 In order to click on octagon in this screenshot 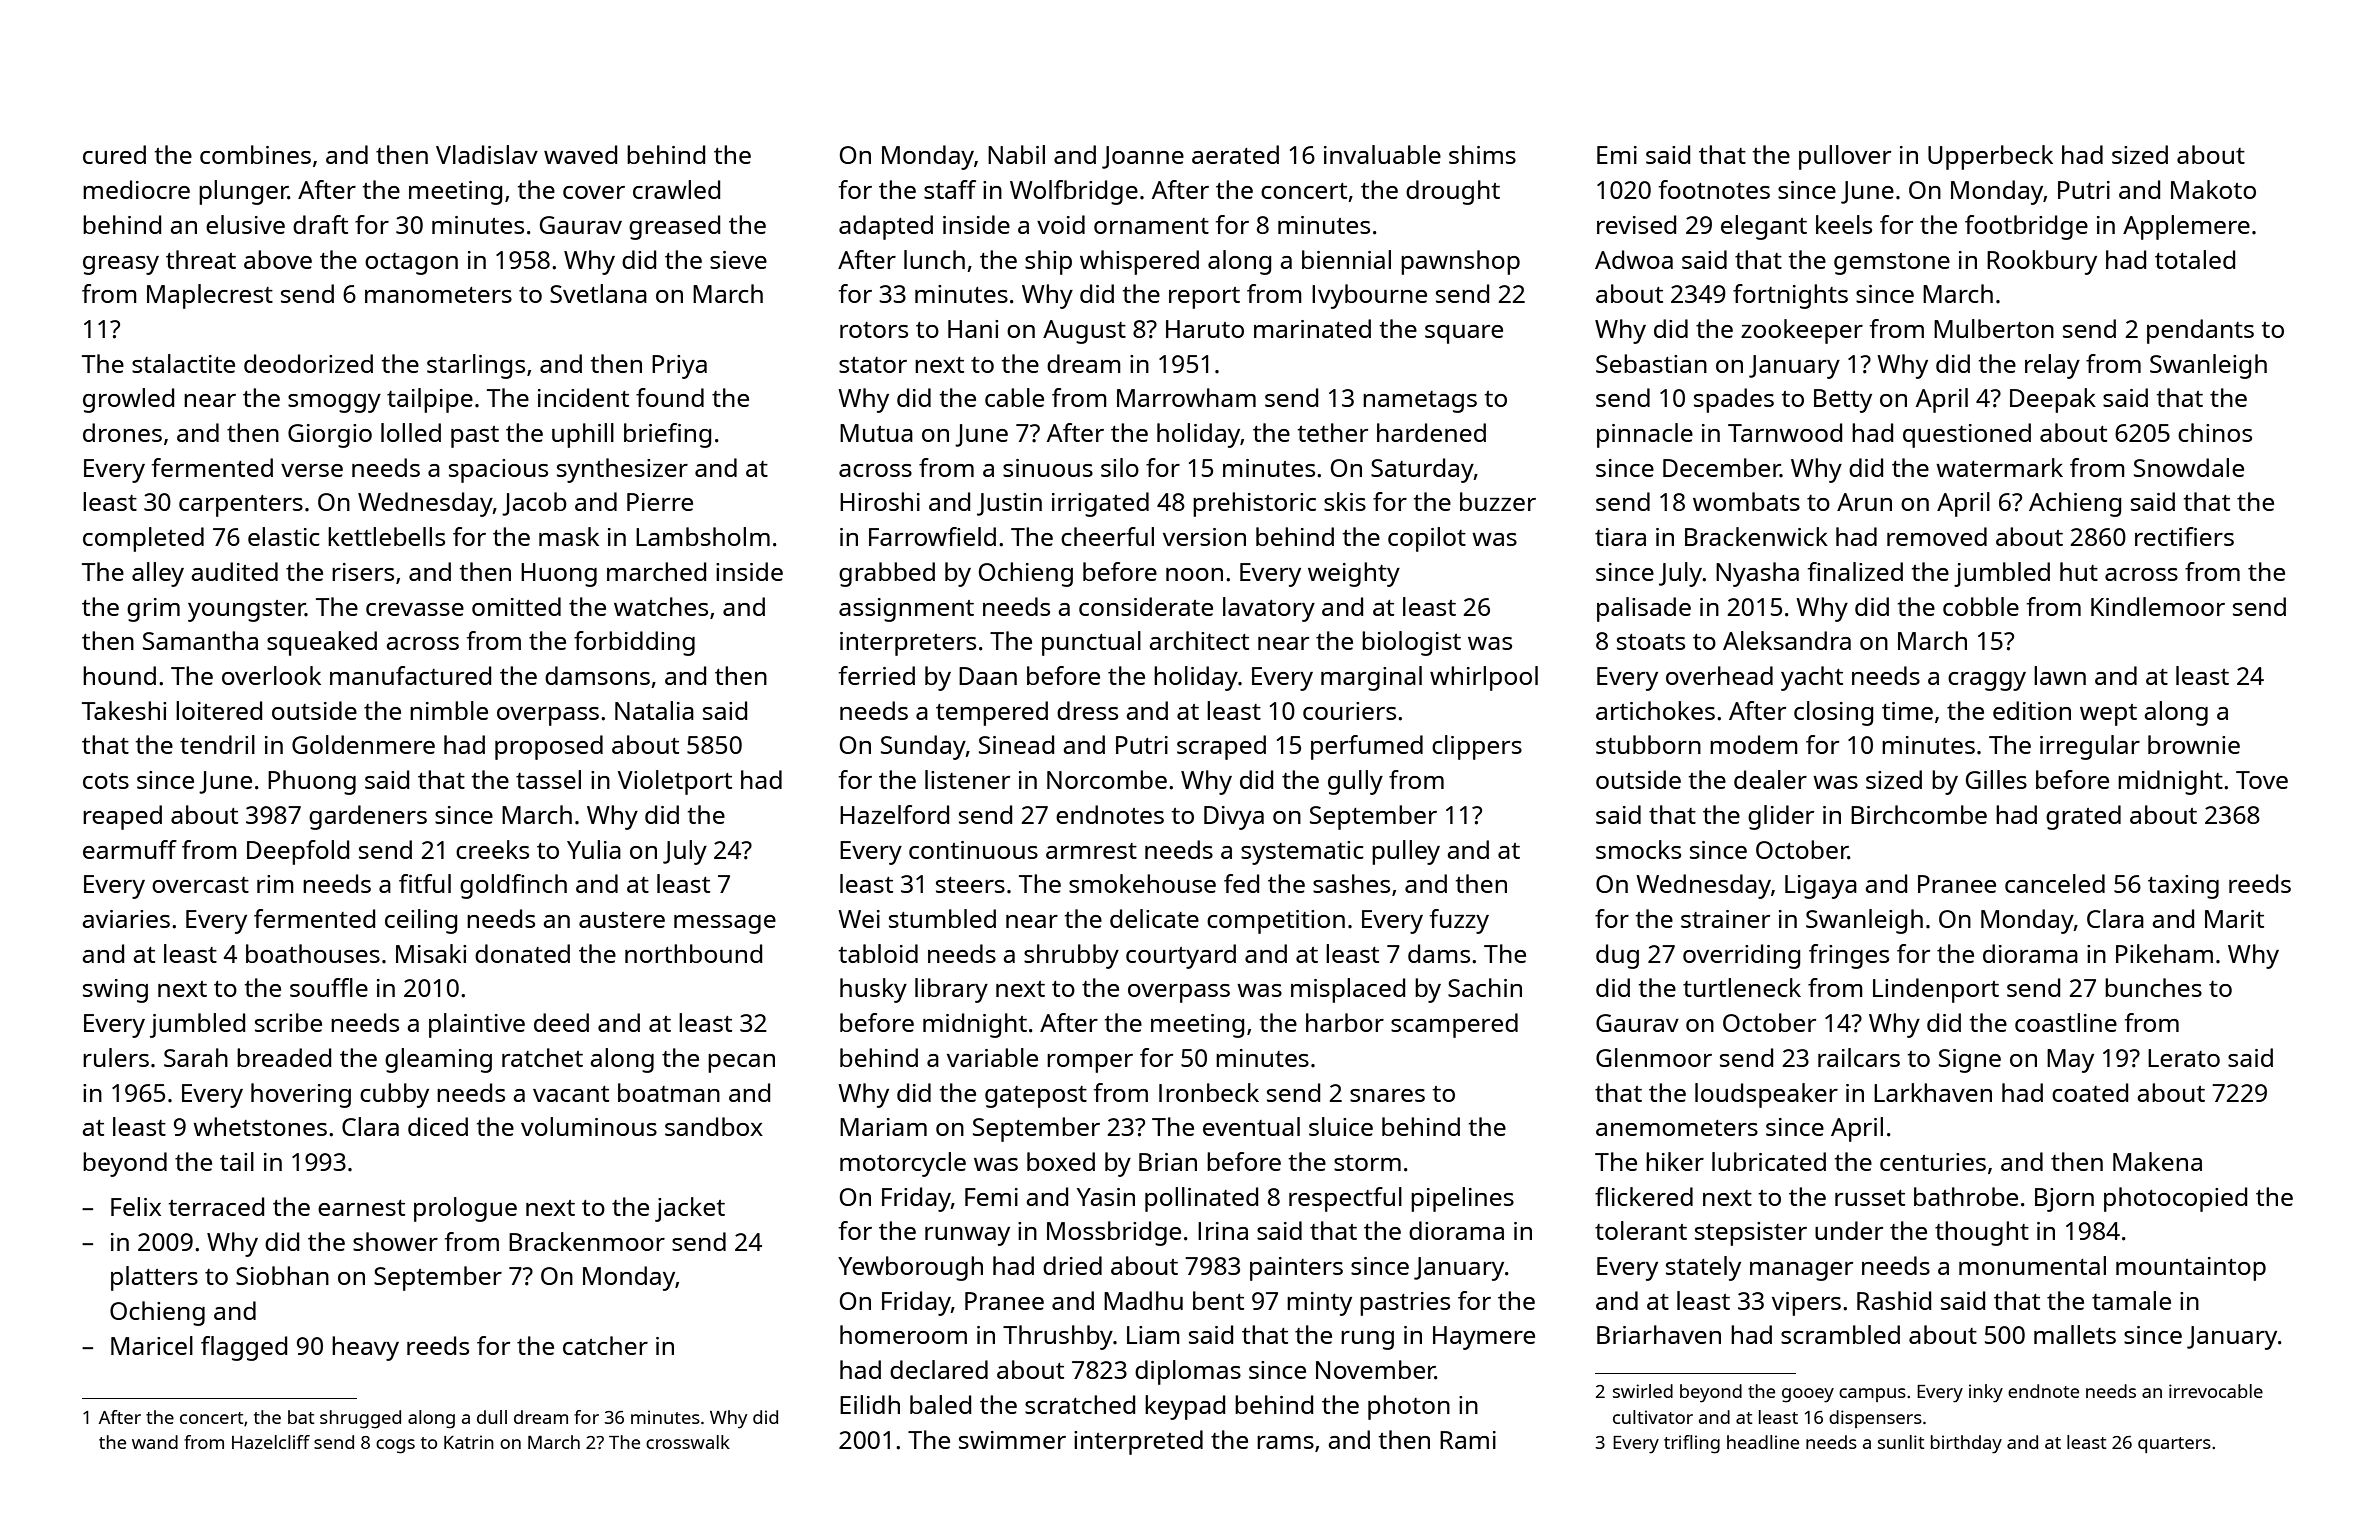, I will do `click(411, 264)`.
